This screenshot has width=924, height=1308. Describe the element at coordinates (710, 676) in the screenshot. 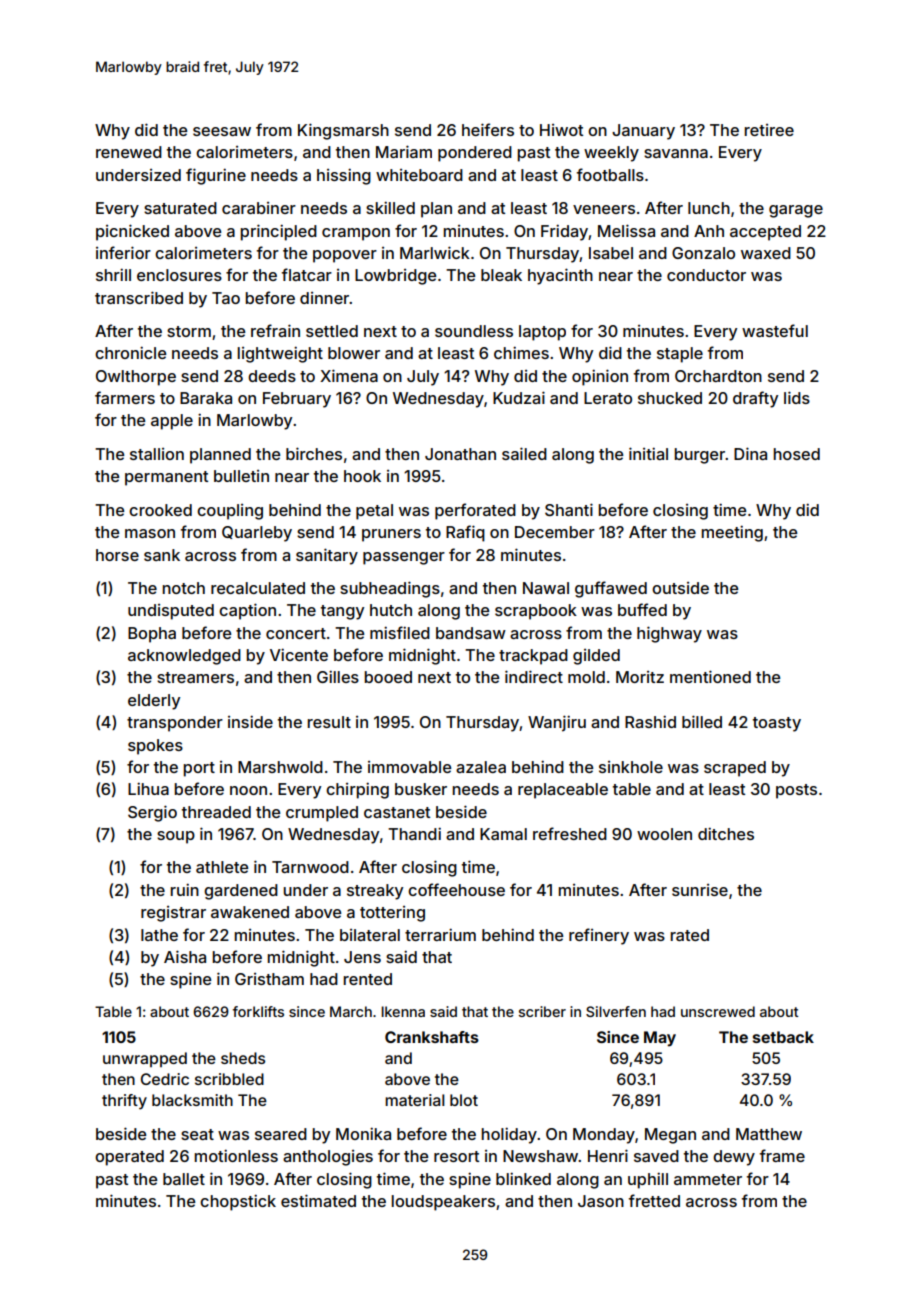

I see `mentioned` at that location.
